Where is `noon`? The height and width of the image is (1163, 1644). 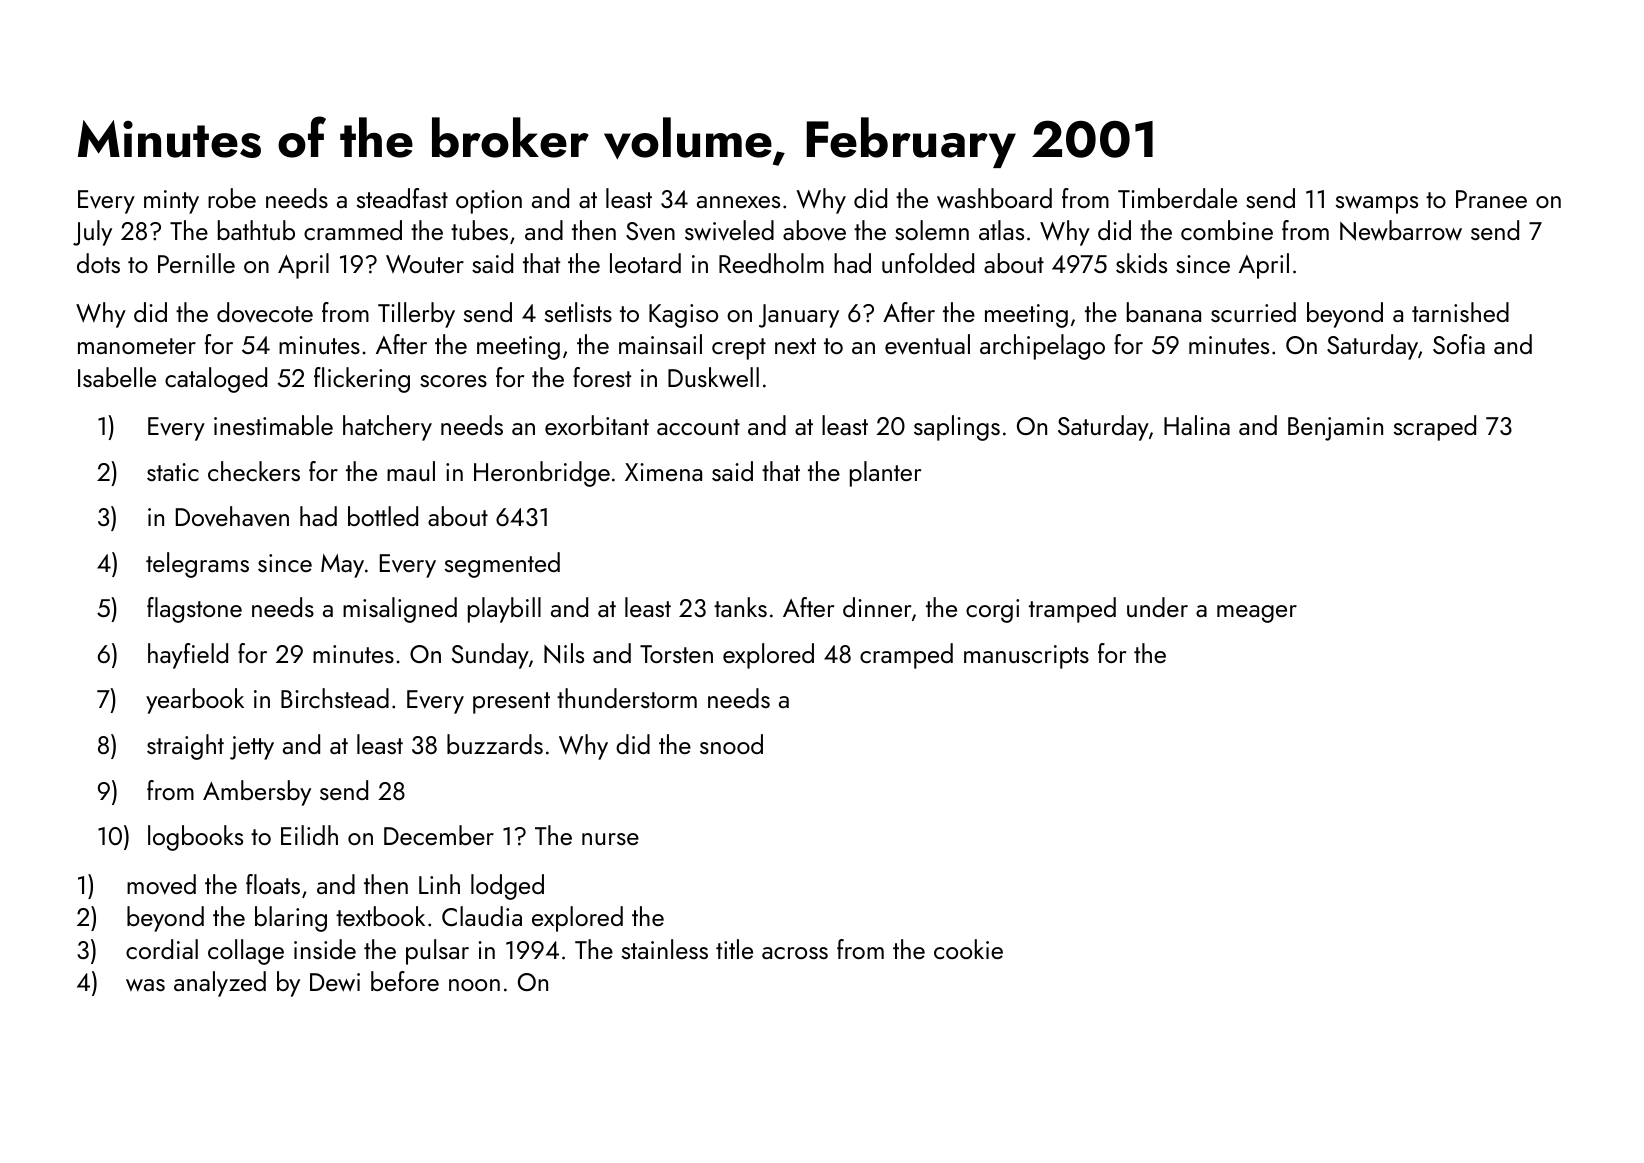
noon is located at coordinates (474, 985).
